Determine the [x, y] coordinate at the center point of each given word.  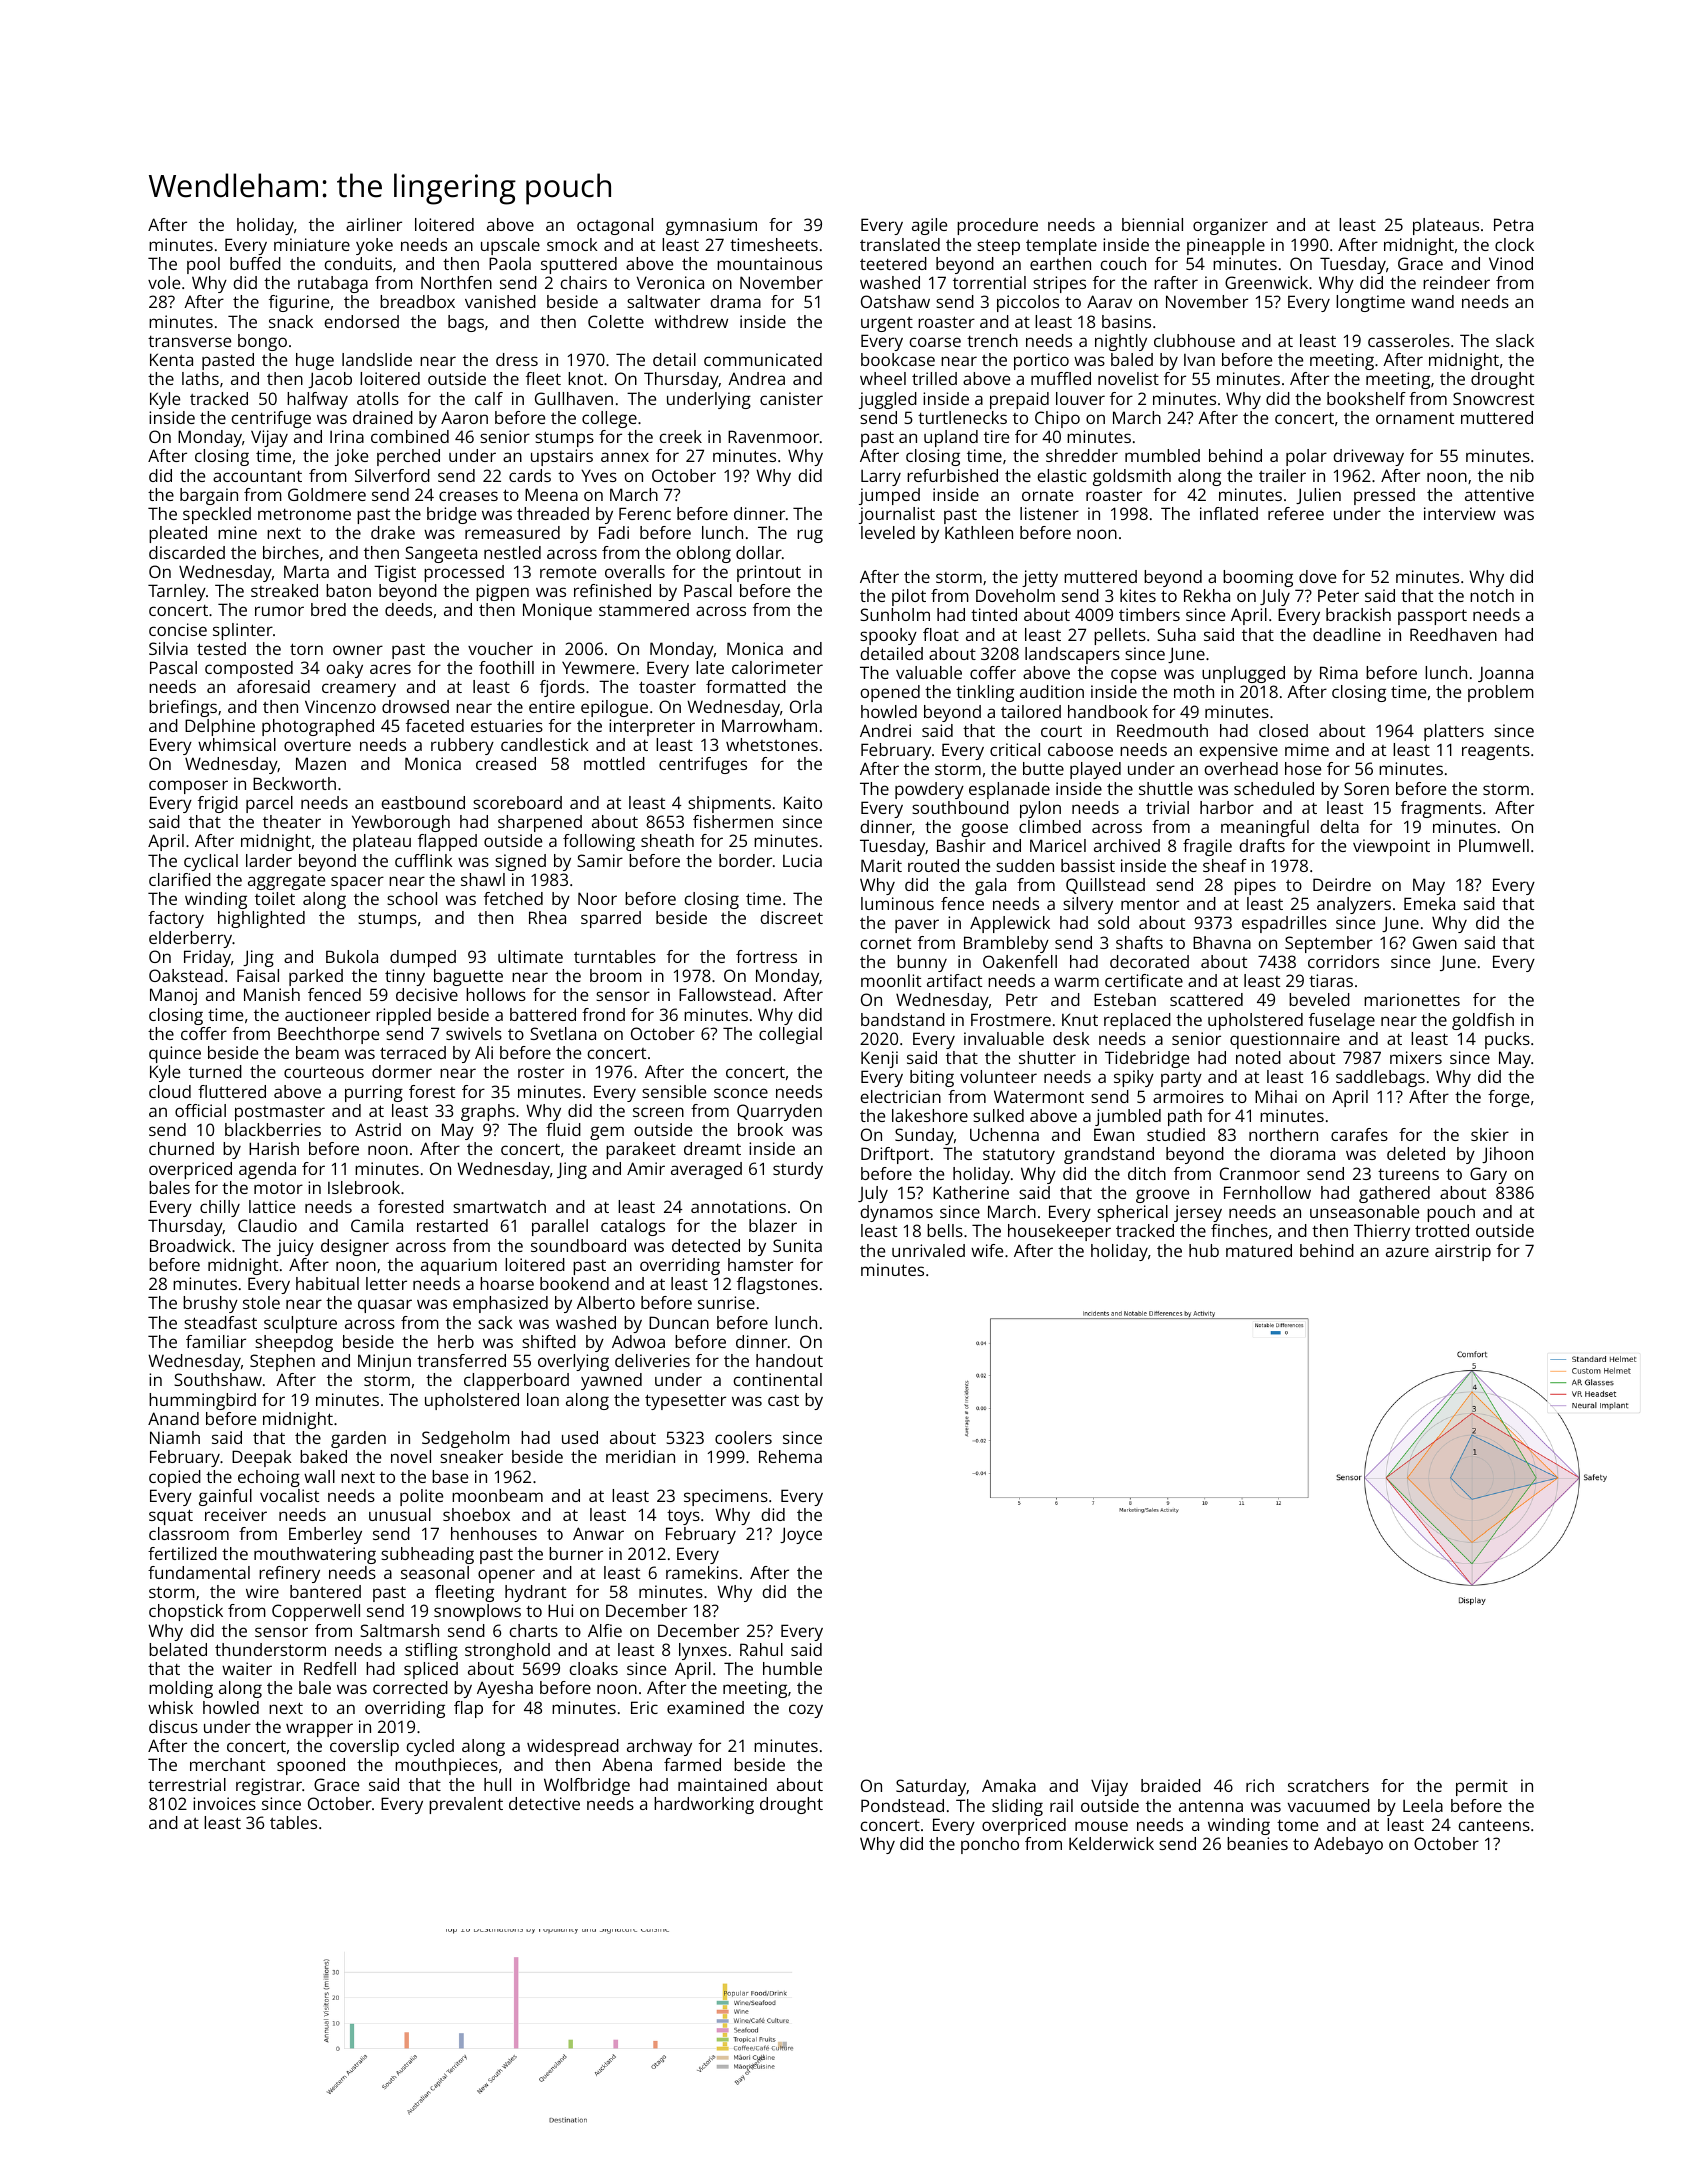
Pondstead [902, 1805]
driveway [1368, 457]
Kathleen [979, 532]
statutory [1019, 1156]
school [412, 898]
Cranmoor [1260, 1173]
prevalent [466, 1805]
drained [383, 417]
